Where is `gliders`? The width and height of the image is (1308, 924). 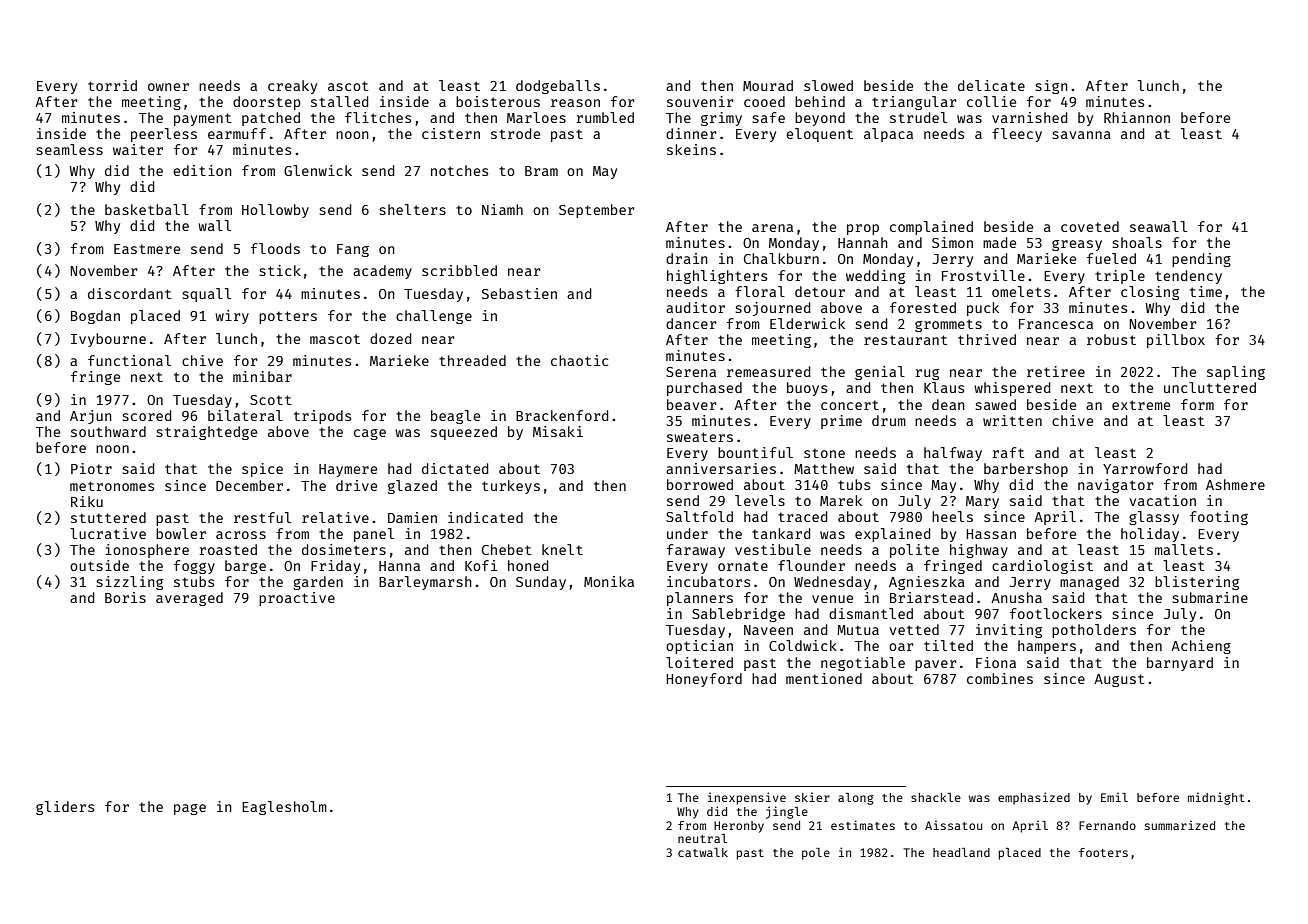 gliders is located at coordinates (65, 808).
